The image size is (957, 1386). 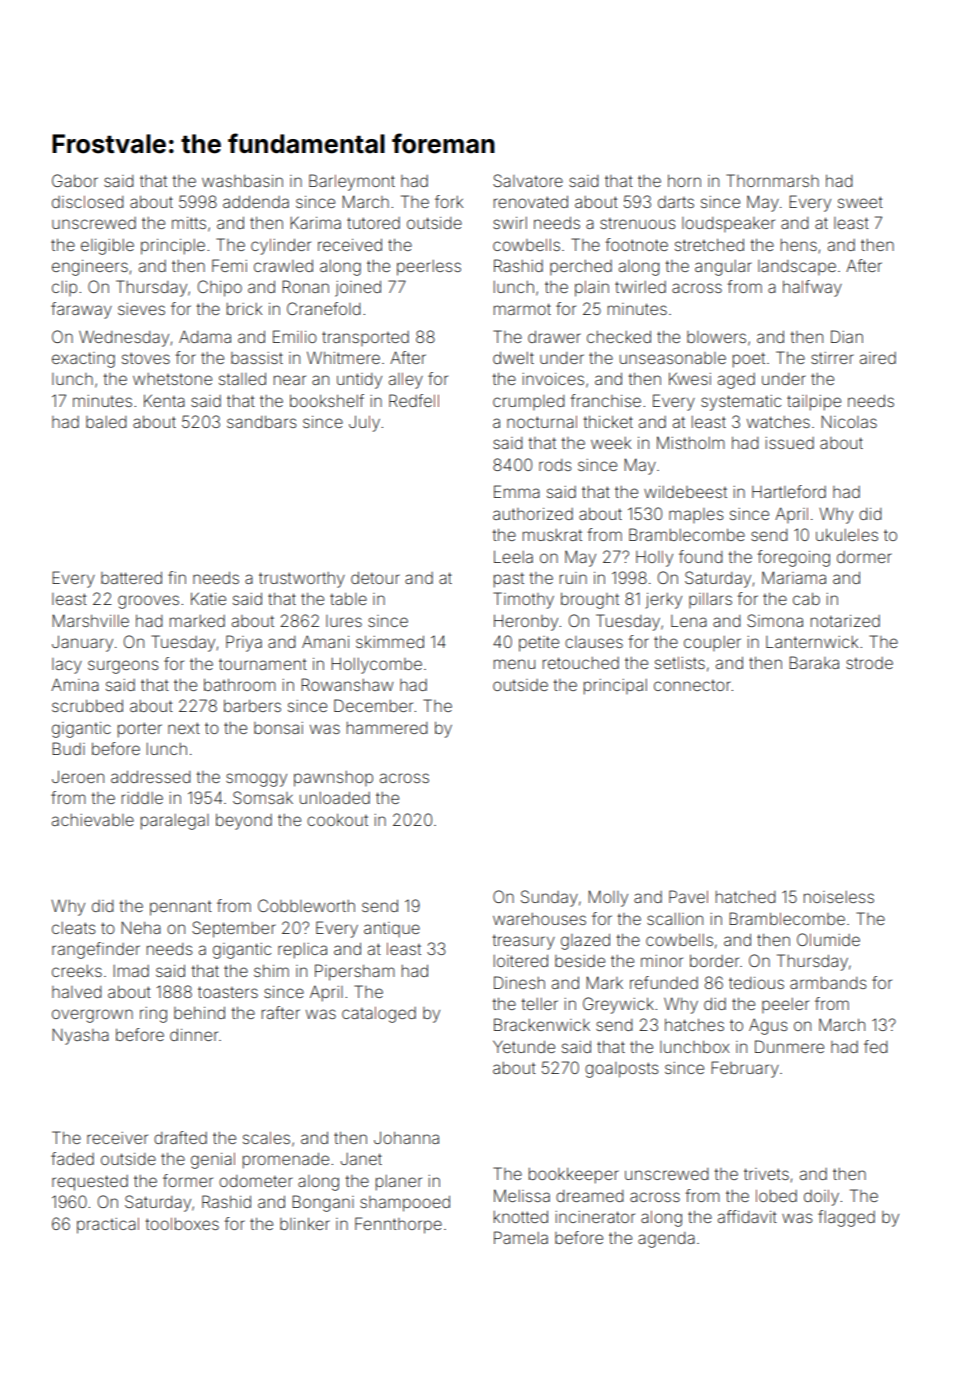 What do you see at coordinates (108, 1226) in the screenshot?
I see `practical` at bounding box center [108, 1226].
